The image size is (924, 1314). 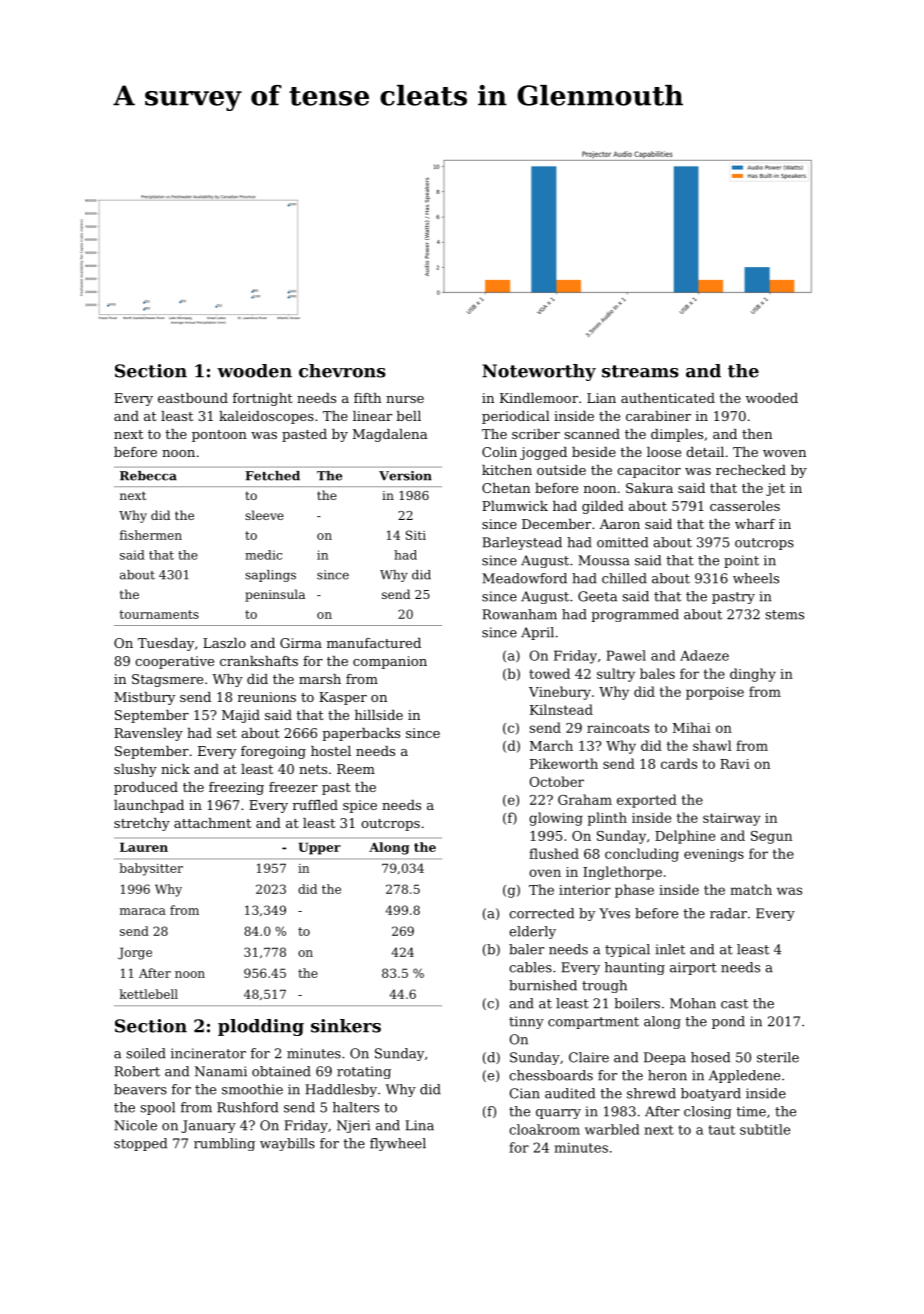 I want to click on pond, so click(x=728, y=1022).
